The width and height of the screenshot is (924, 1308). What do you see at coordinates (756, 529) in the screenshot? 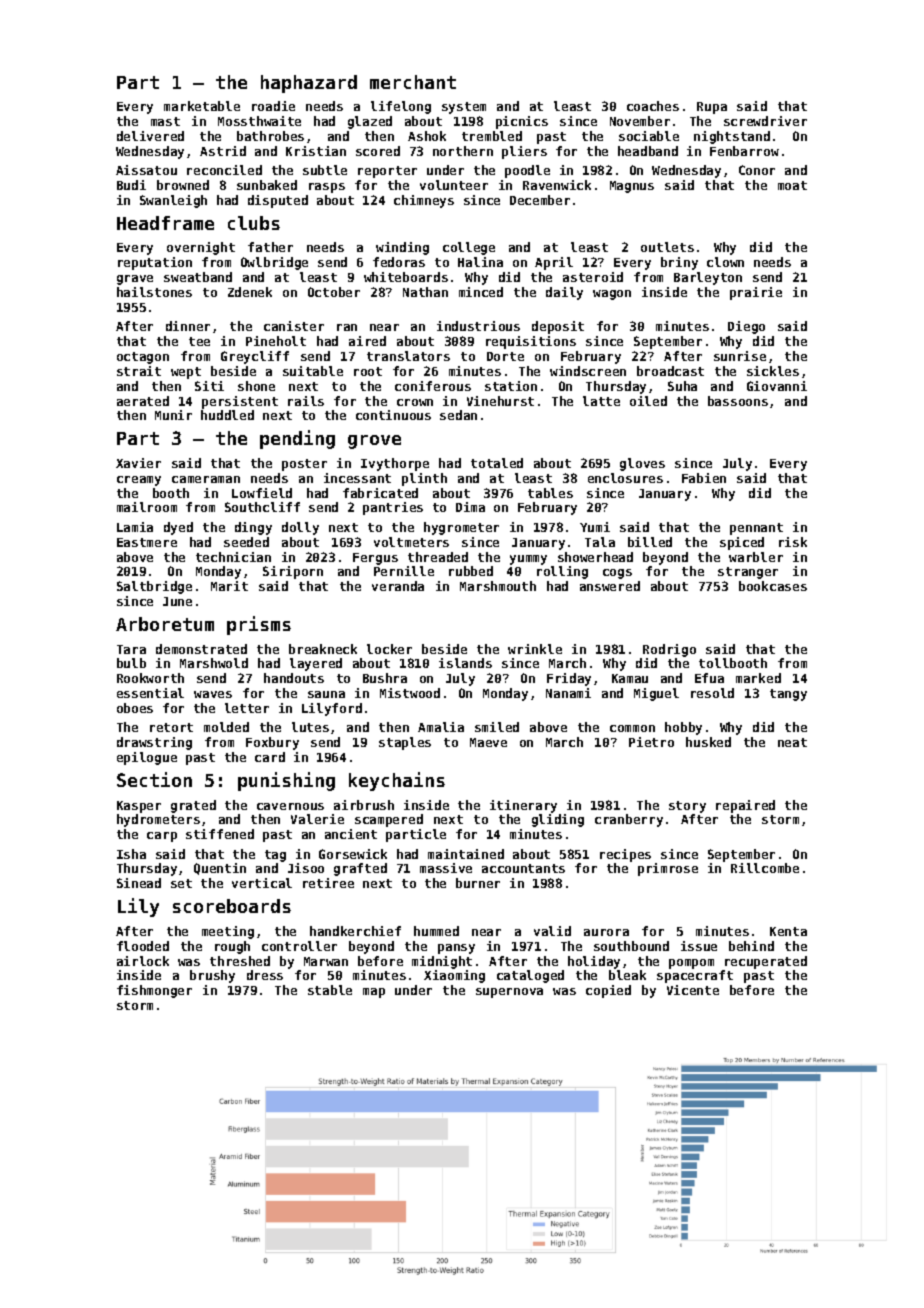
I see `pennant` at bounding box center [756, 529].
